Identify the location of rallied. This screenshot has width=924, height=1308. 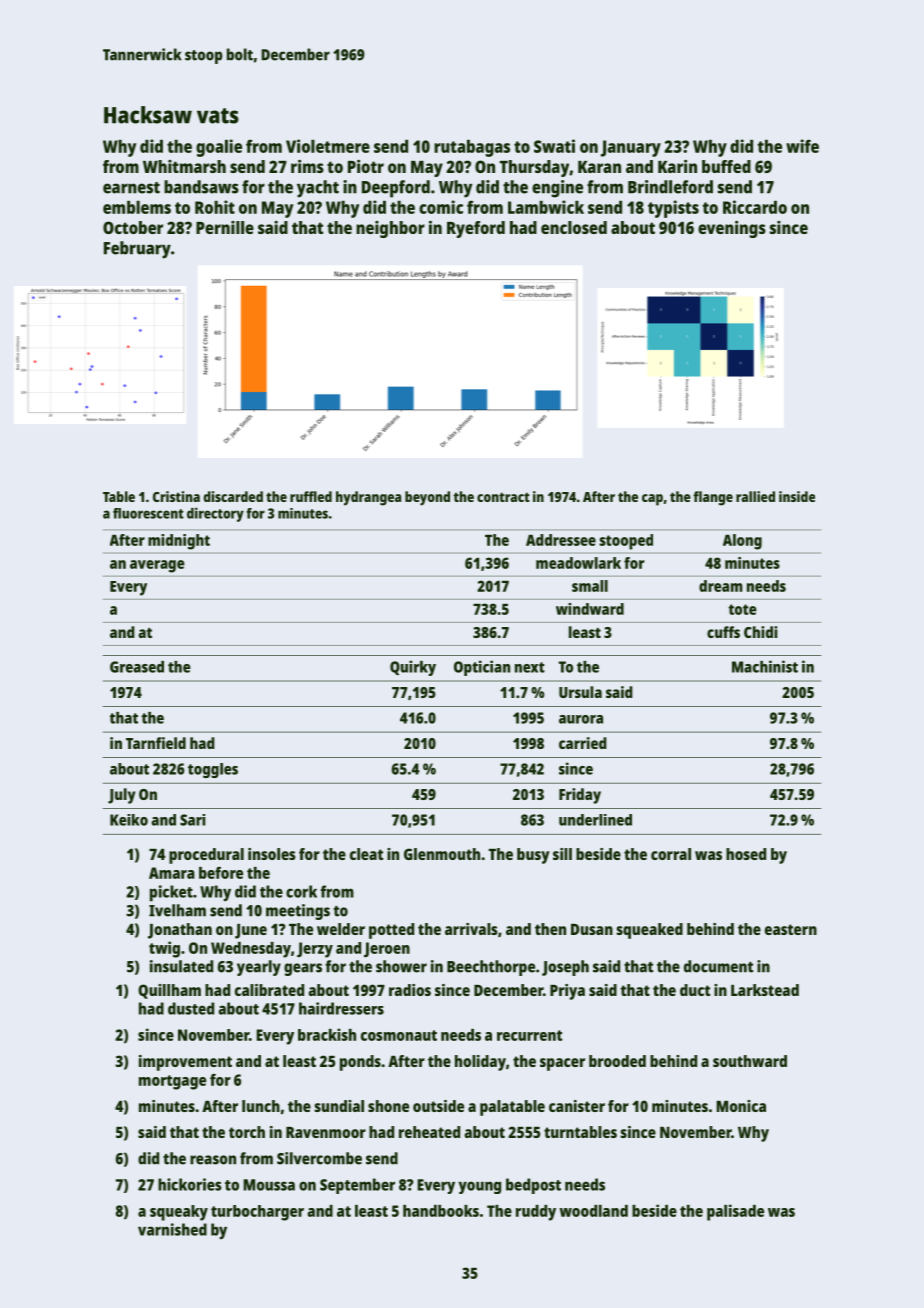
(755, 496).
